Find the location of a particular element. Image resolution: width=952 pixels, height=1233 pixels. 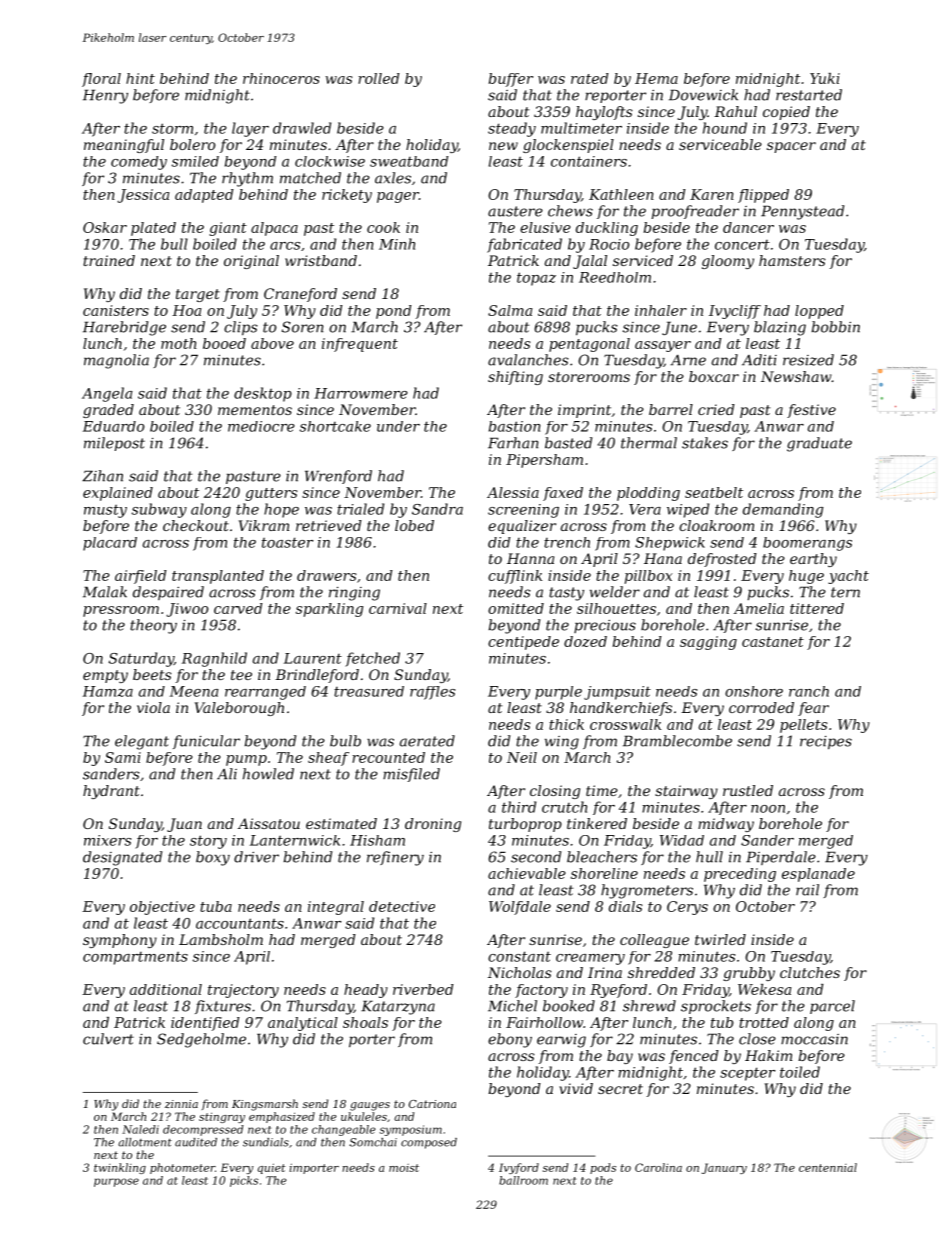

Dovewick is located at coordinates (703, 95).
